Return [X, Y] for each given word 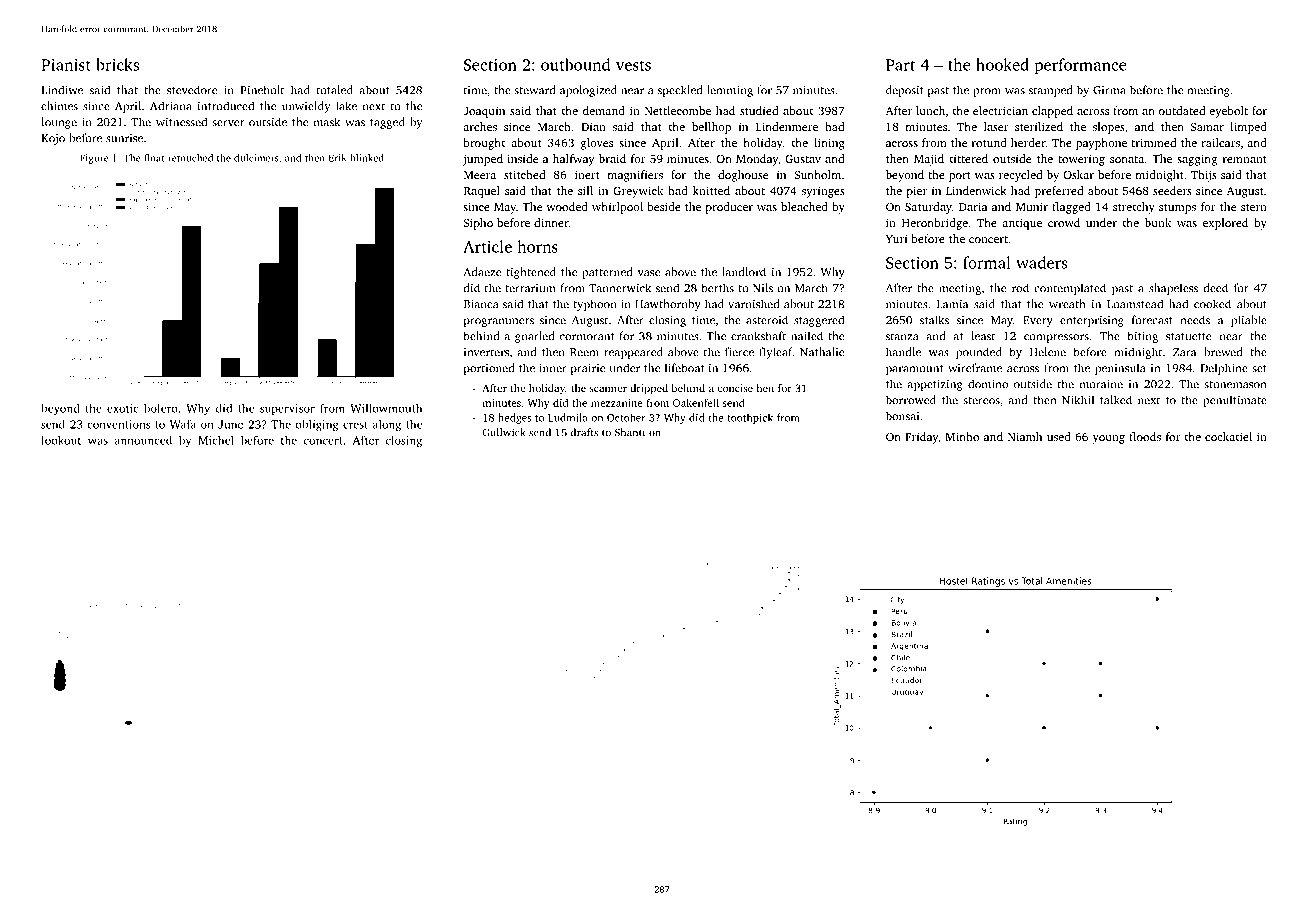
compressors [1056, 338]
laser [996, 126]
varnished [753, 304]
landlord [744, 272]
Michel [216, 440]
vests [633, 65]
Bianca [481, 304]
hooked [1002, 64]
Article [487, 246]
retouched [190, 158]
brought [484, 144]
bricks [117, 64]
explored [1225, 224]
